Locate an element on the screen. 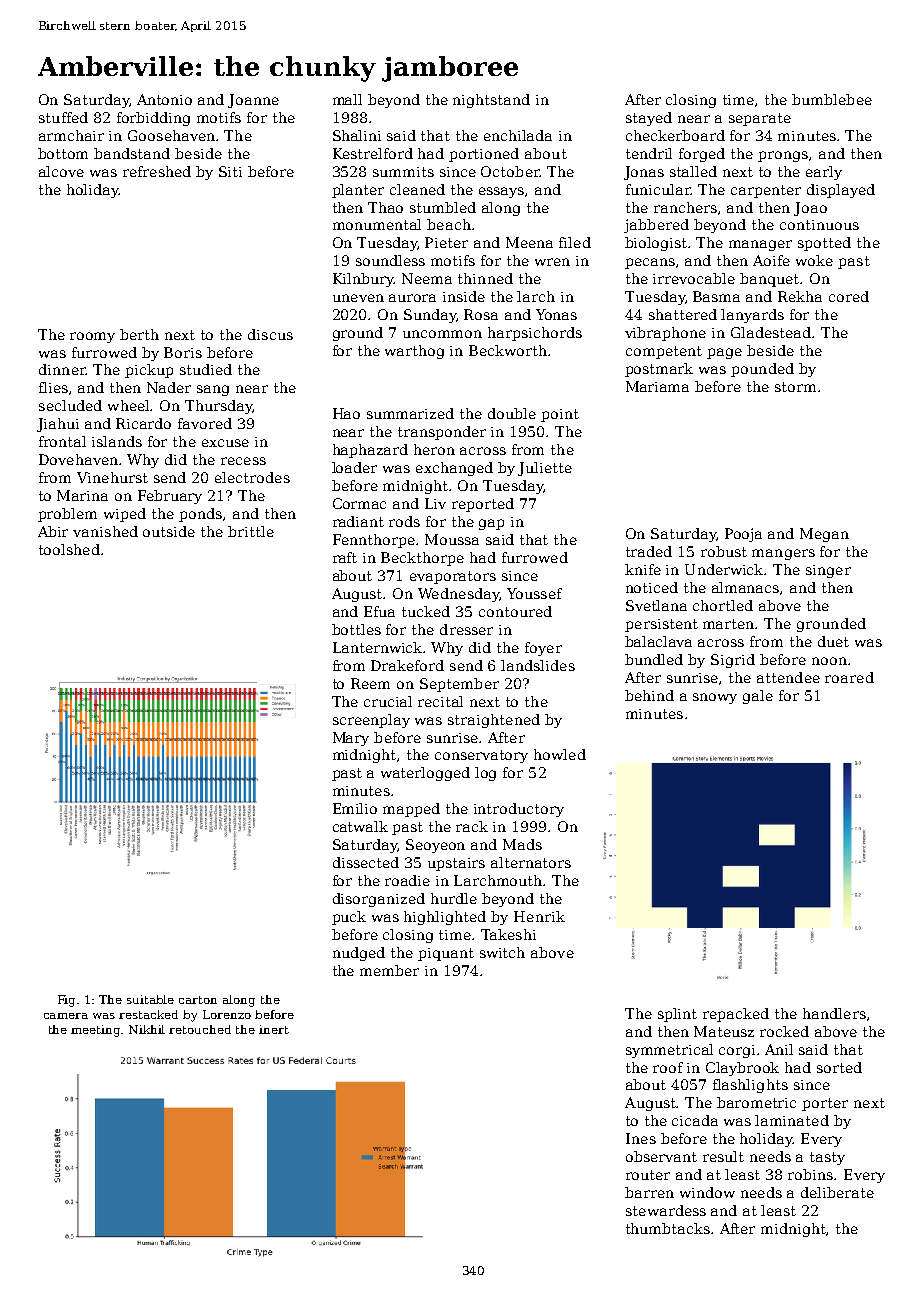  meeting is located at coordinates (96, 1031).
